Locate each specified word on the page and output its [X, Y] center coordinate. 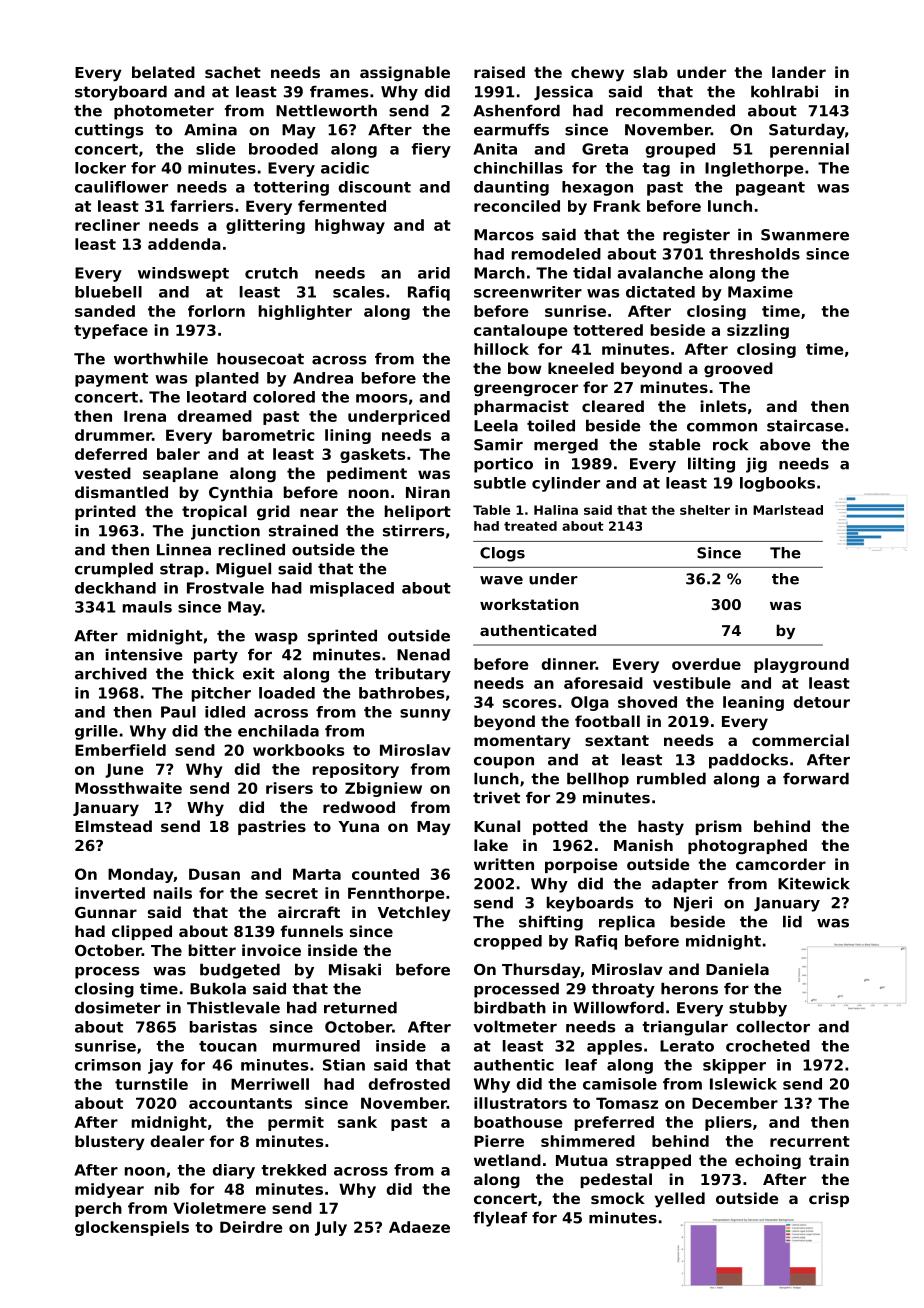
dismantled [121, 492]
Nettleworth [326, 110]
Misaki [355, 969]
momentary [522, 742]
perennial [809, 150]
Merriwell [270, 1084]
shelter [705, 510]
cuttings [109, 131]
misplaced [352, 589]
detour [821, 702]
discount [374, 187]
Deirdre [251, 1227]
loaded [287, 693]
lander [799, 72]
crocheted [768, 1046]
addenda [184, 244]
